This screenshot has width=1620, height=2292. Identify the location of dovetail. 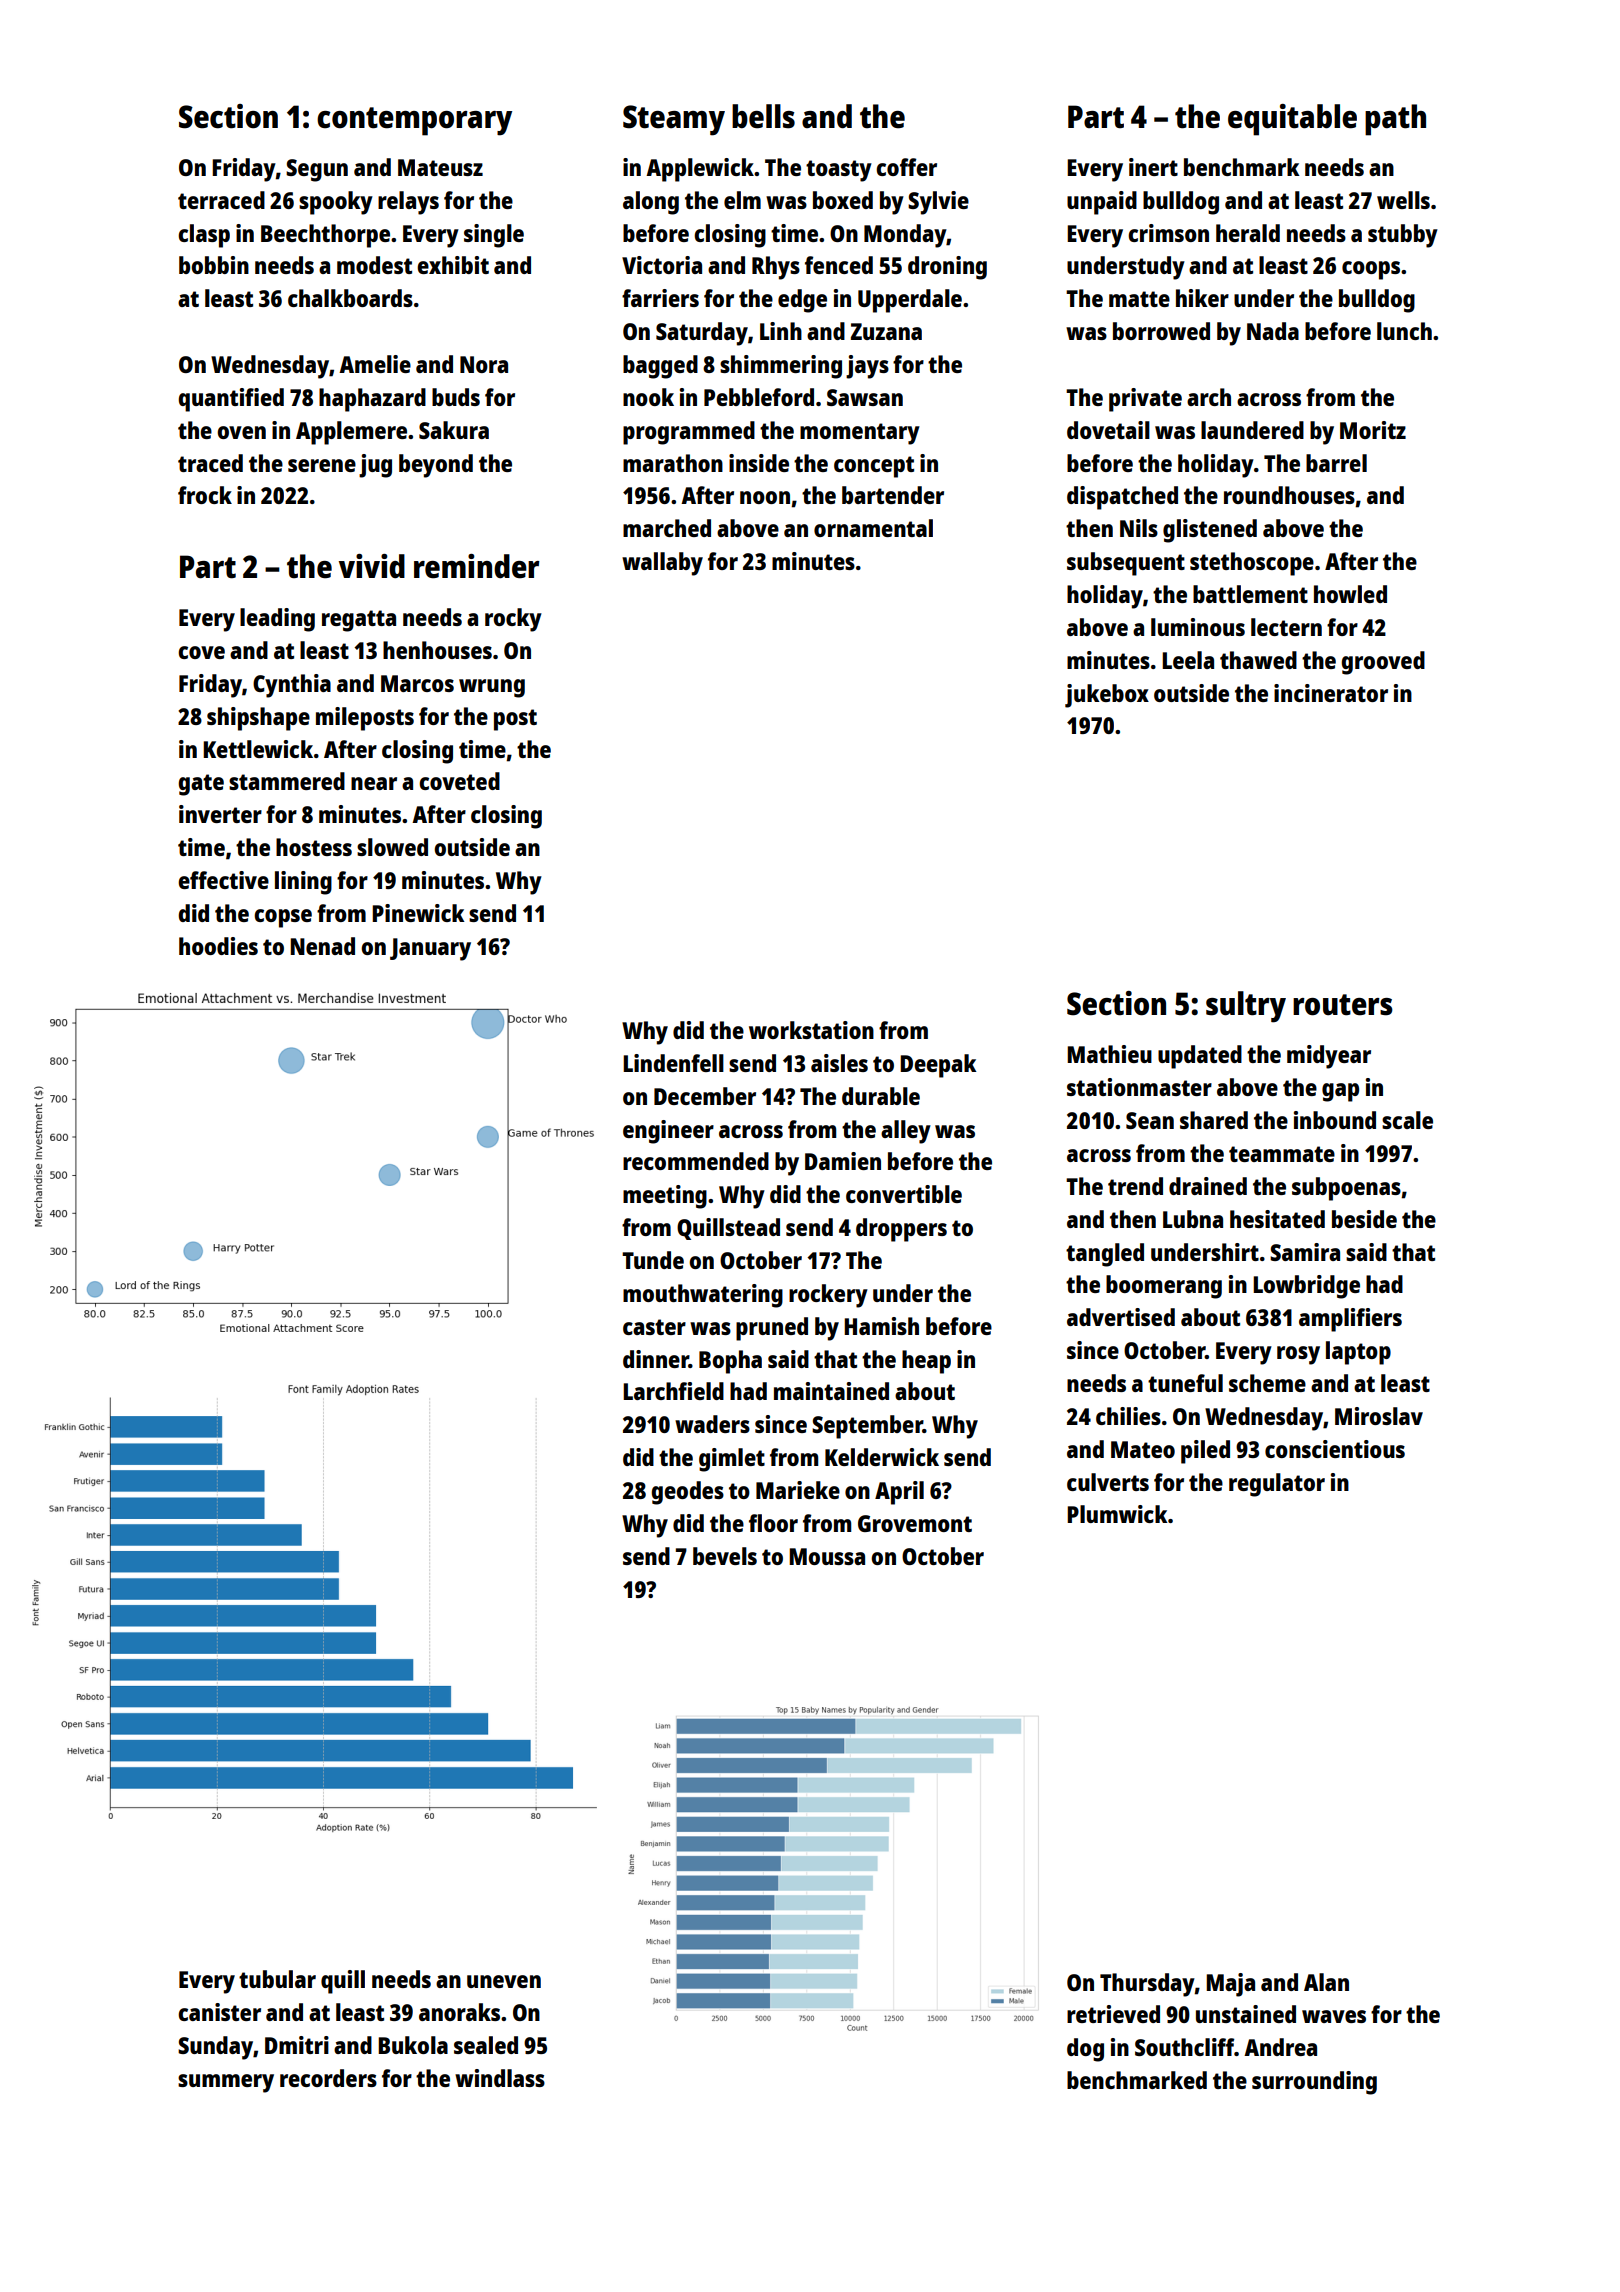
(1108, 430).
